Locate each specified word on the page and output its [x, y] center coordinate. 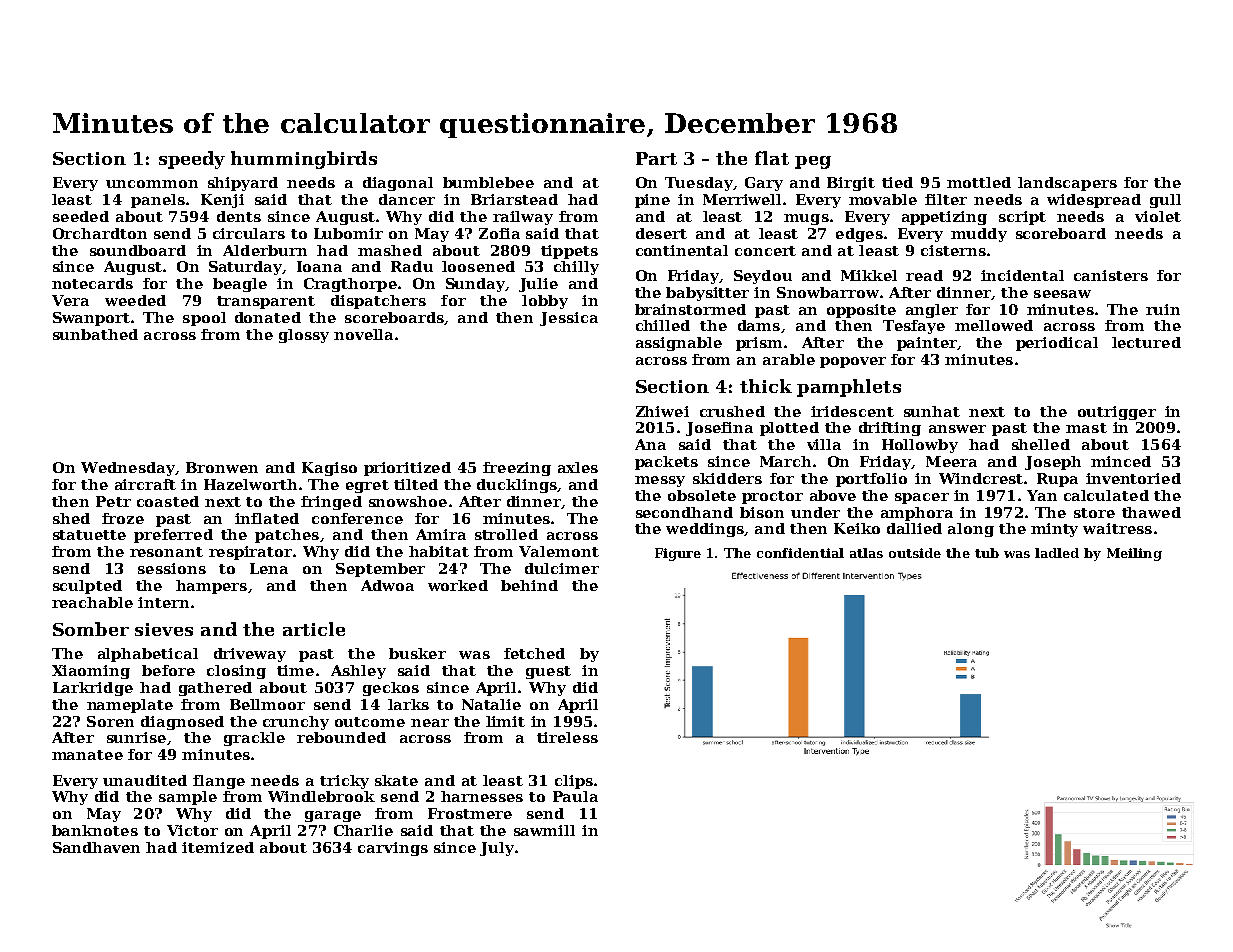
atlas [866, 553]
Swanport [91, 319]
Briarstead [514, 199]
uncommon [152, 184]
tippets [569, 252]
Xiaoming [91, 672]
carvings [393, 849]
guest [548, 672]
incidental [1022, 275]
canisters [1111, 275]
